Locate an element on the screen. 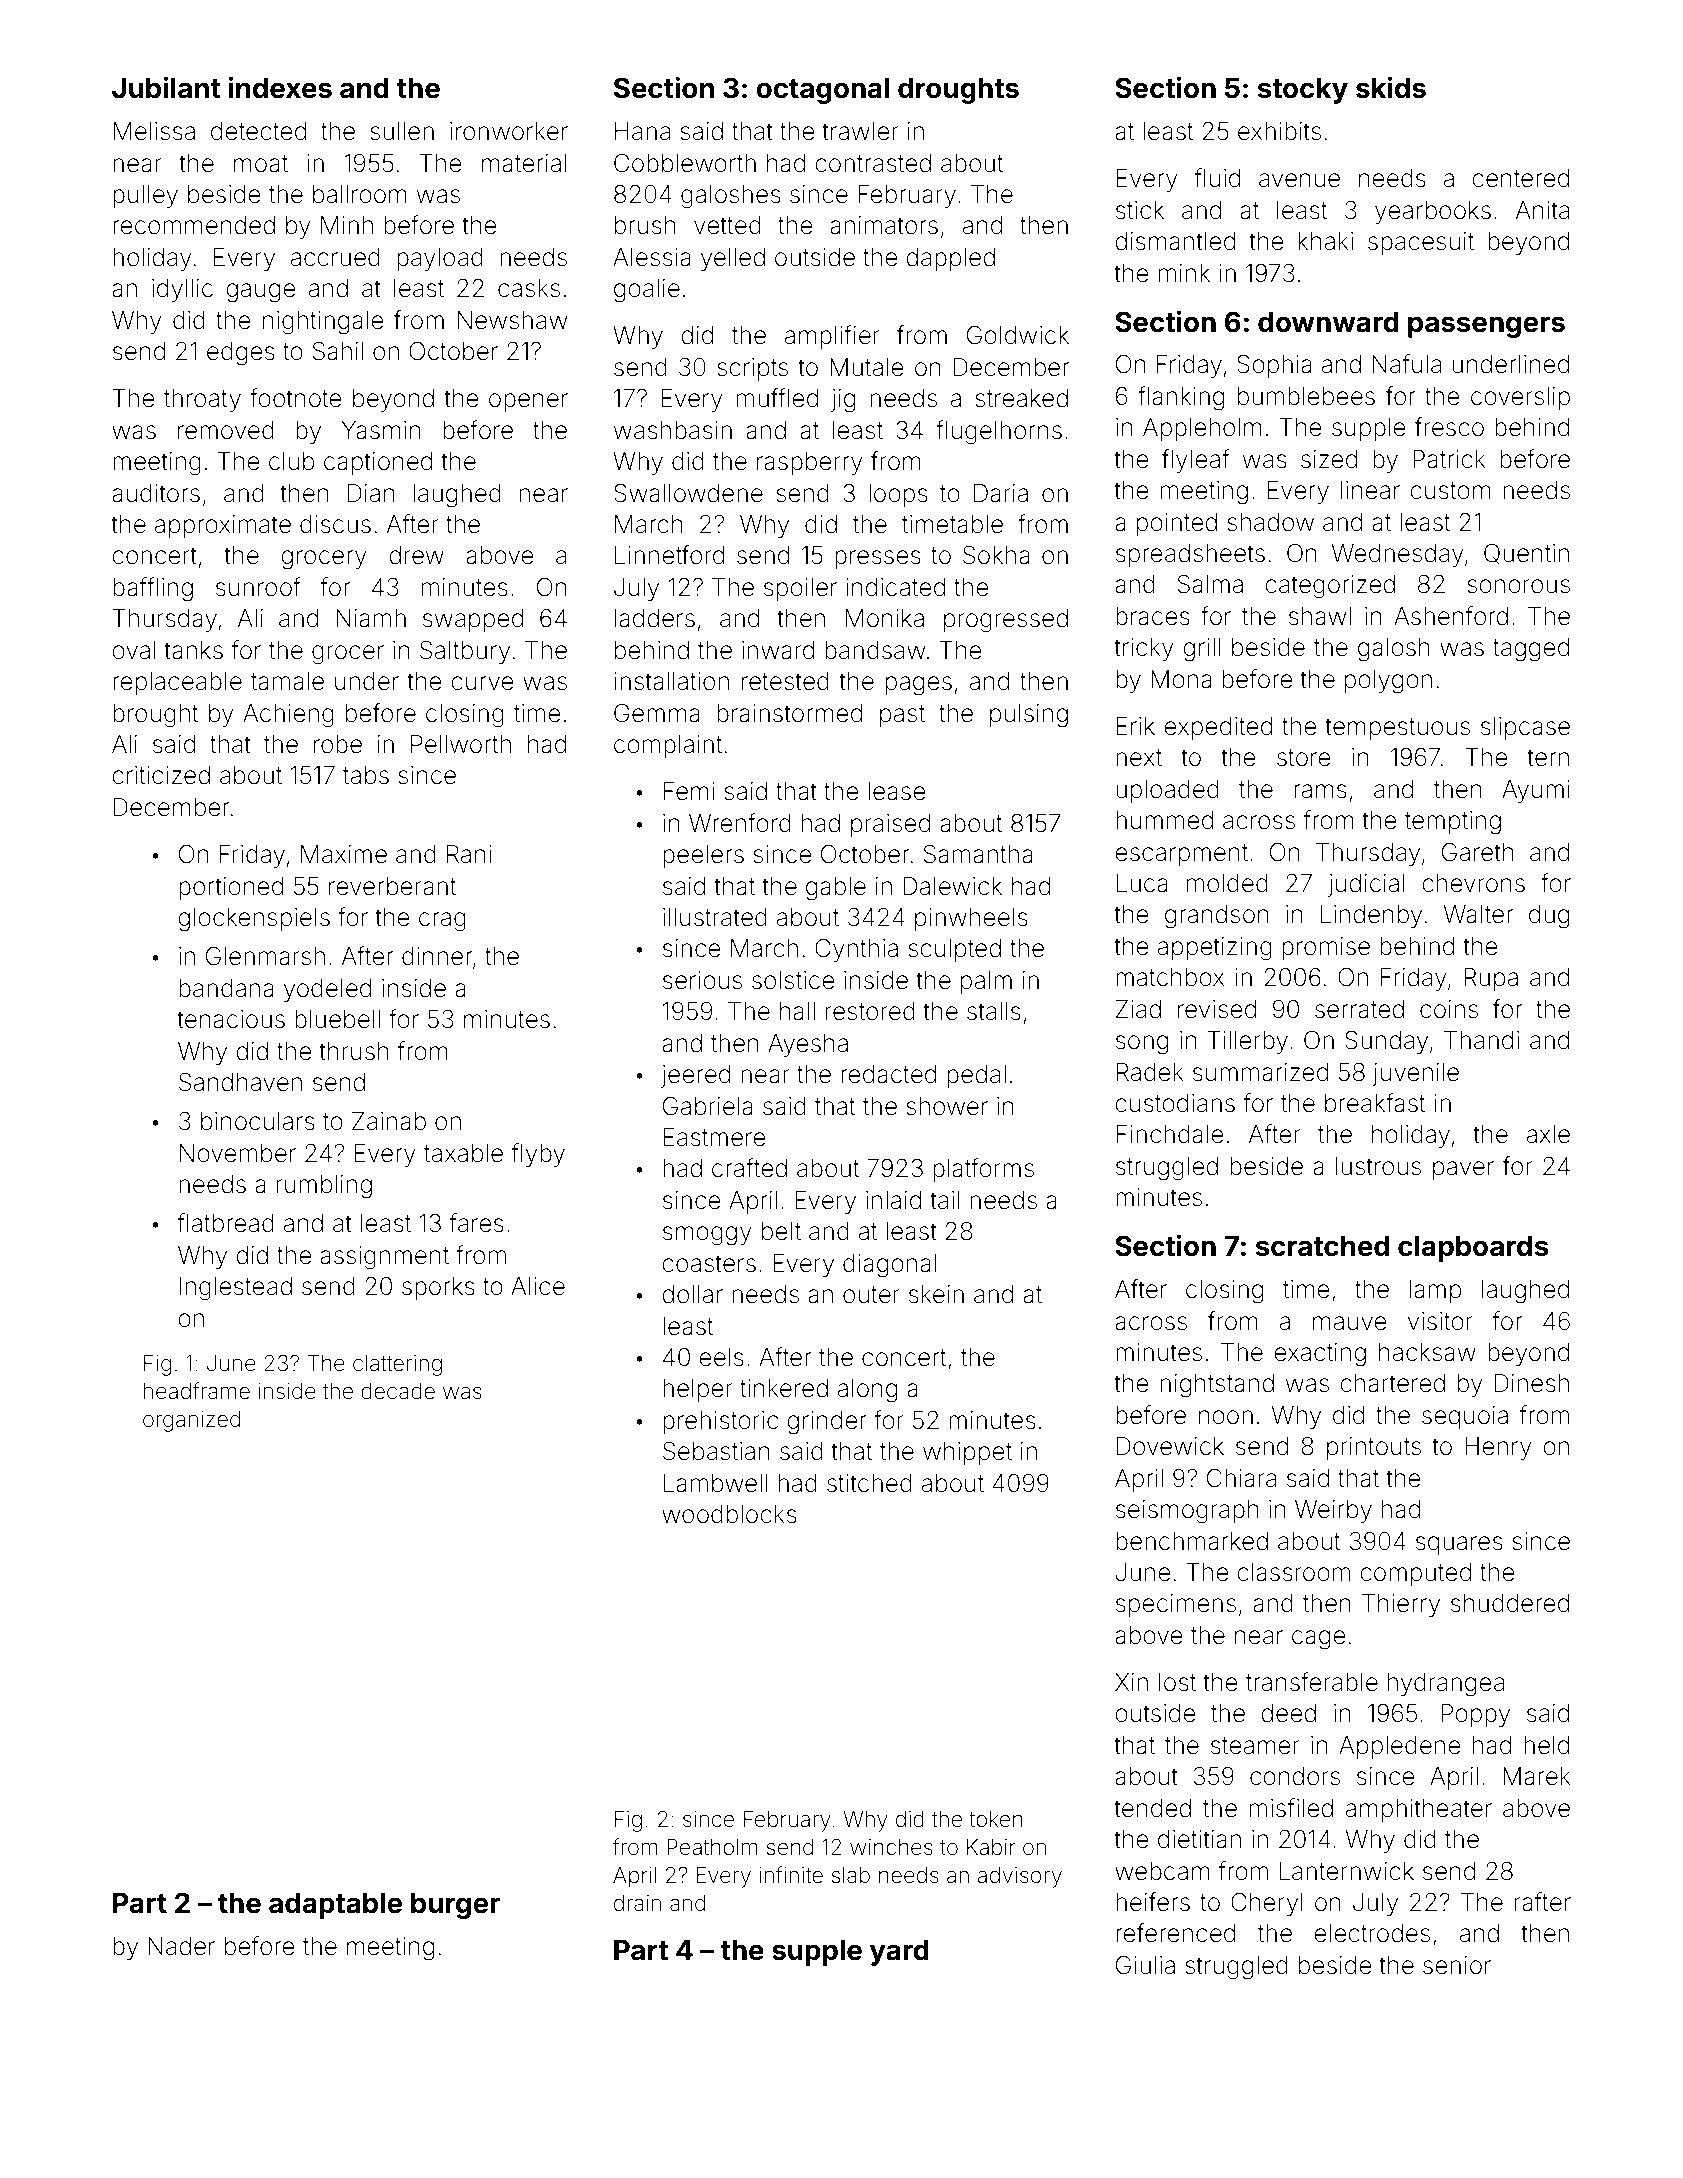  decade is located at coordinates (398, 1391).
